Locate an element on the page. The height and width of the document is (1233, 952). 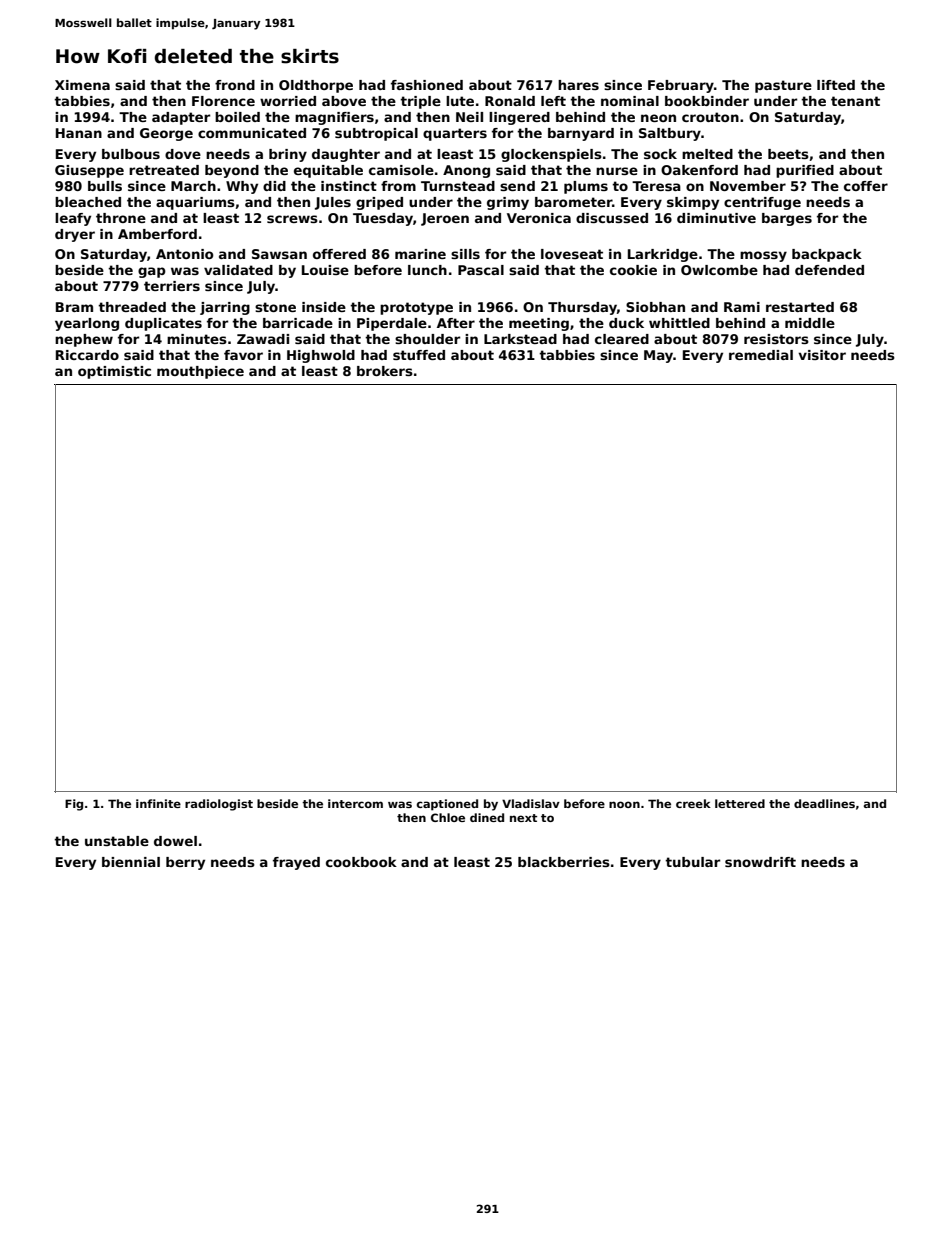
beets is located at coordinates (788, 154).
